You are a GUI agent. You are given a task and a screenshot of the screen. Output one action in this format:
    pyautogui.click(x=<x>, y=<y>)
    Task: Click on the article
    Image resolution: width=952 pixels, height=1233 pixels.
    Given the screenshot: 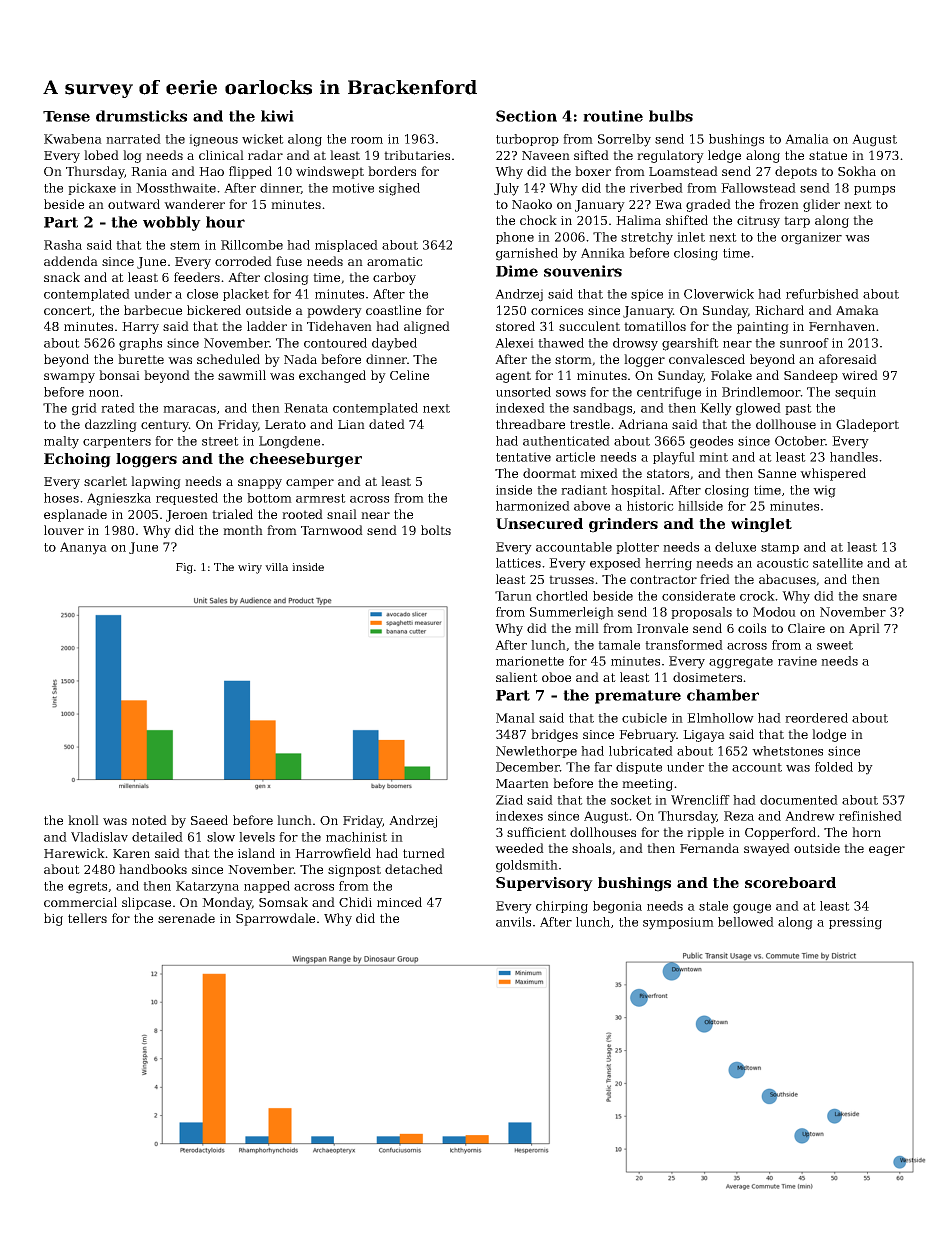 What is the action you would take?
    pyautogui.click(x=575, y=457)
